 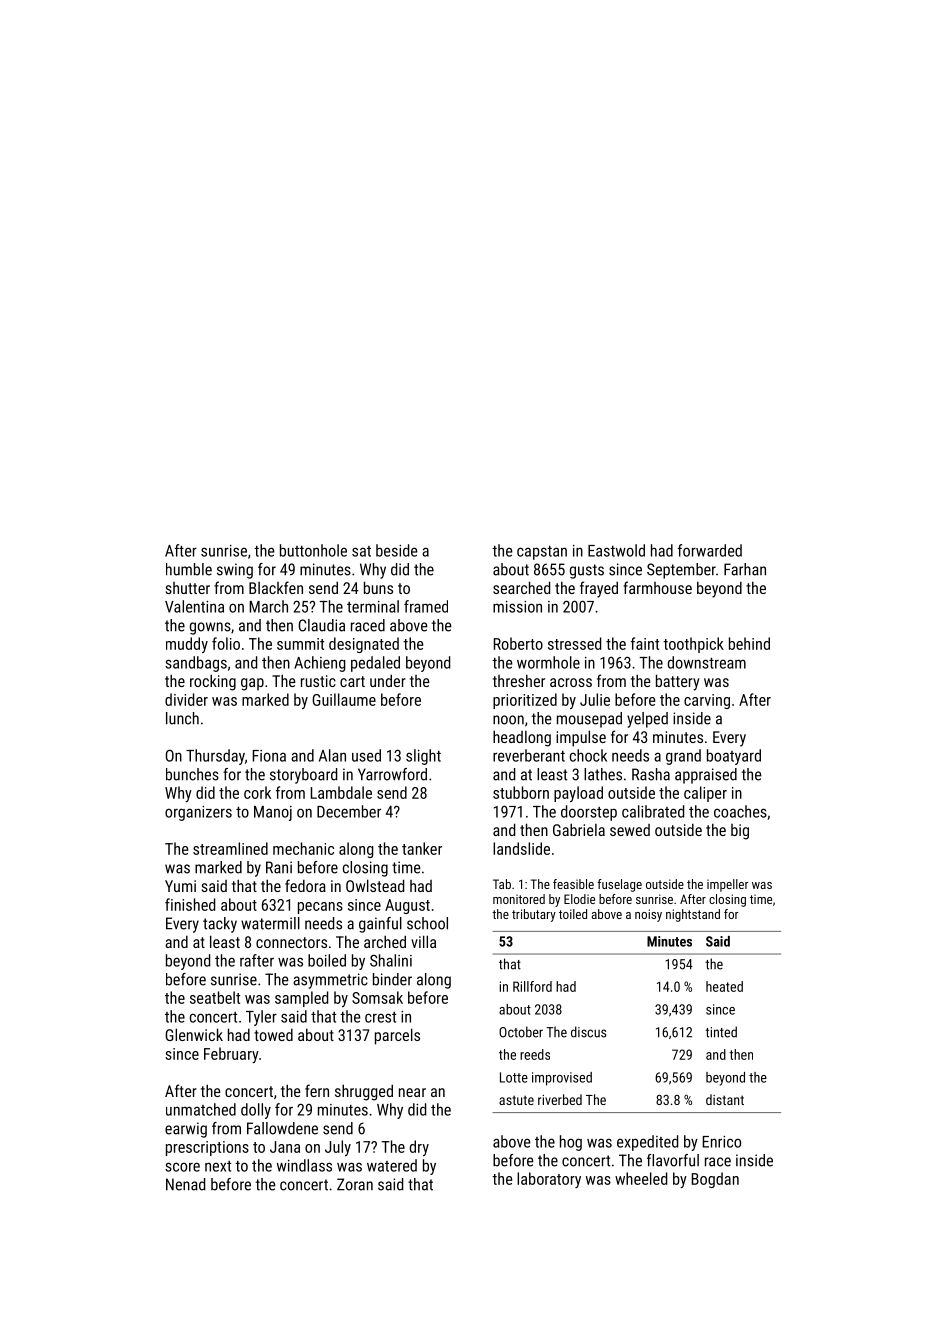 What do you see at coordinates (693, 915) in the document?
I see `nightstand` at bounding box center [693, 915].
